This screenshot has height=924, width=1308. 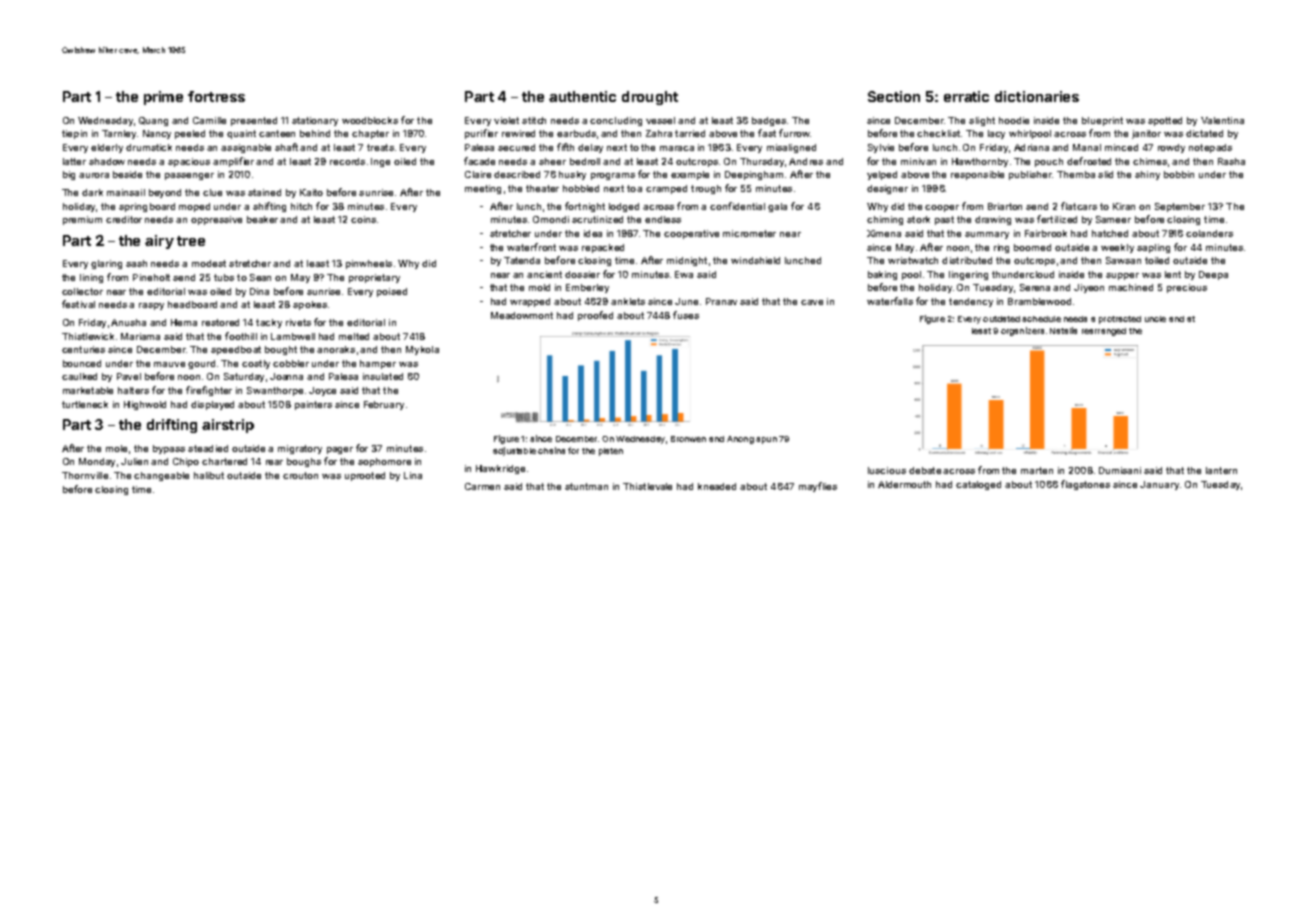 What do you see at coordinates (1155, 319) in the screenshot?
I see `uncle` at bounding box center [1155, 319].
